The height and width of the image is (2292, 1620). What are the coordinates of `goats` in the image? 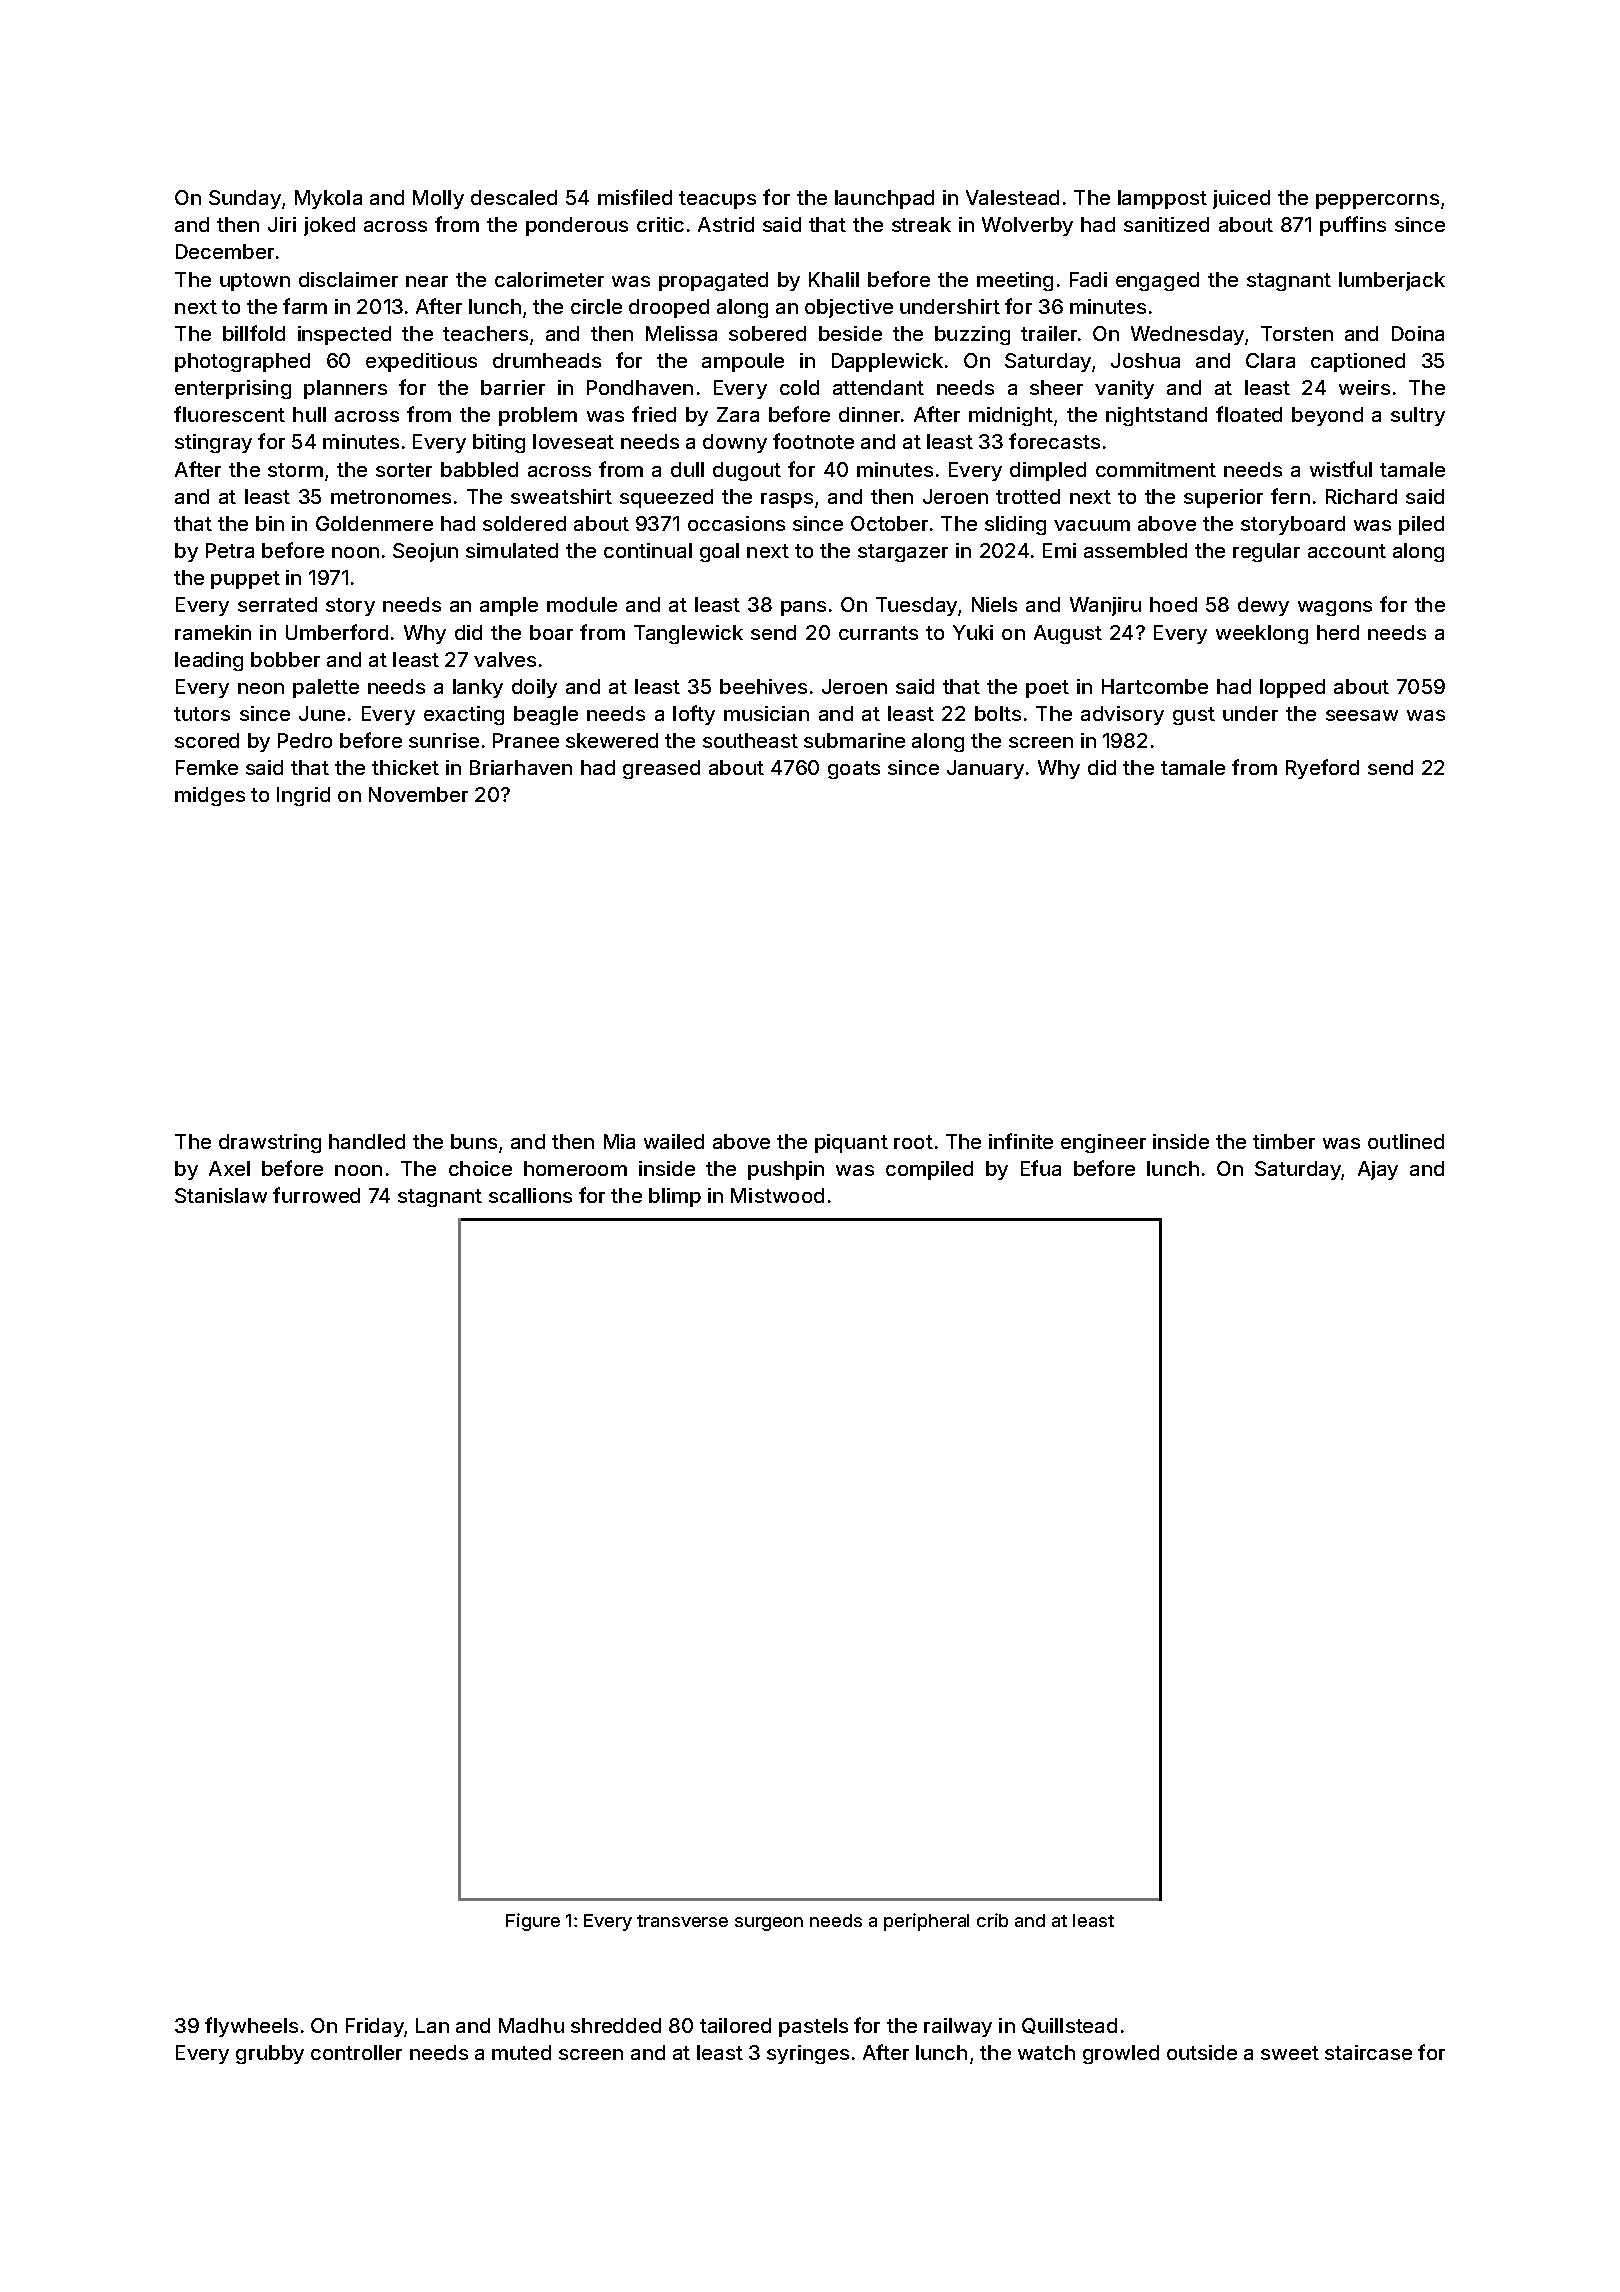 It's located at (854, 770).
